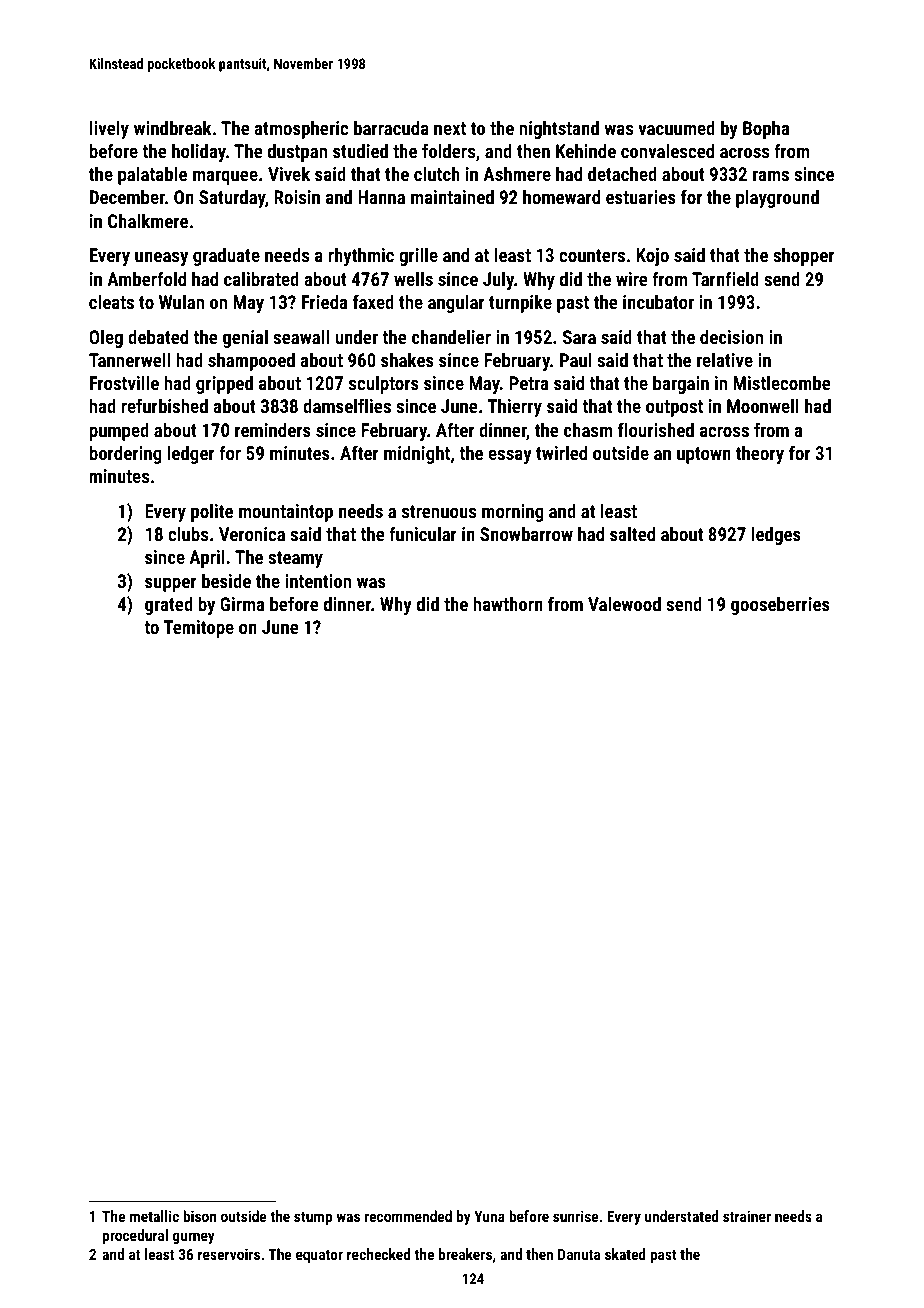  What do you see at coordinates (301, 129) in the screenshot?
I see `atmospheric` at bounding box center [301, 129].
